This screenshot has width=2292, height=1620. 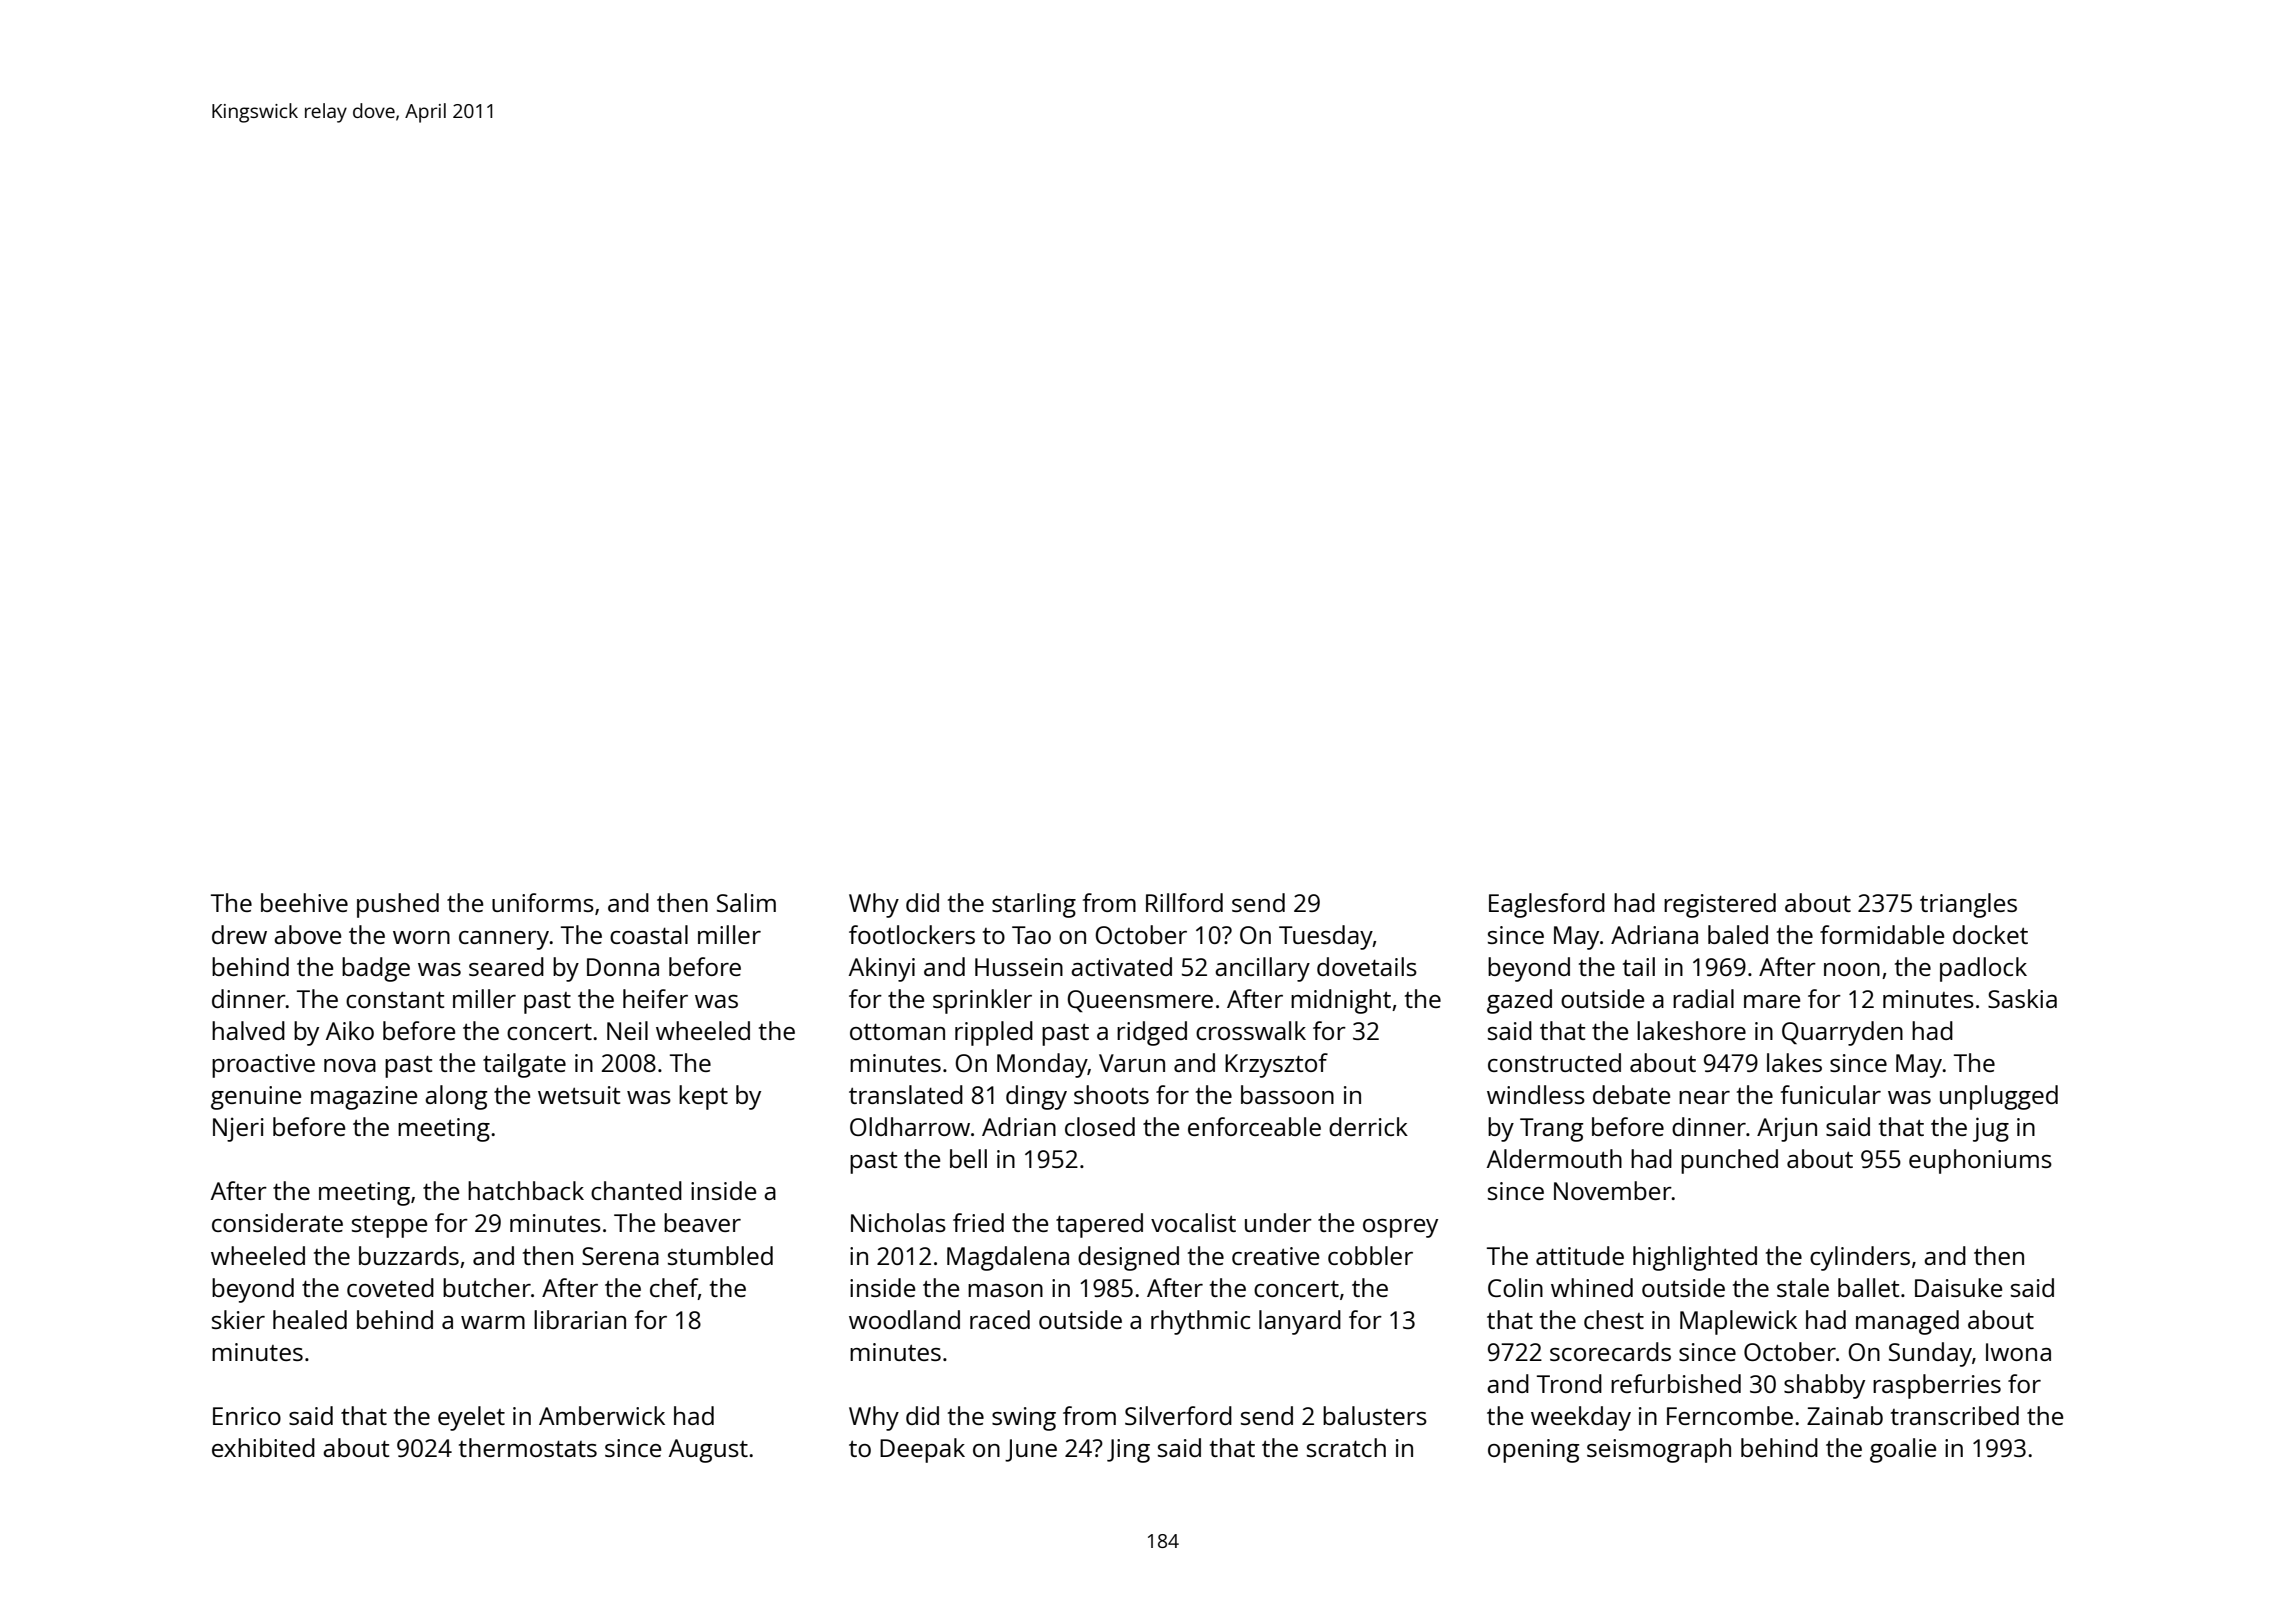 What do you see at coordinates (238, 1319) in the screenshot?
I see `skier` at bounding box center [238, 1319].
